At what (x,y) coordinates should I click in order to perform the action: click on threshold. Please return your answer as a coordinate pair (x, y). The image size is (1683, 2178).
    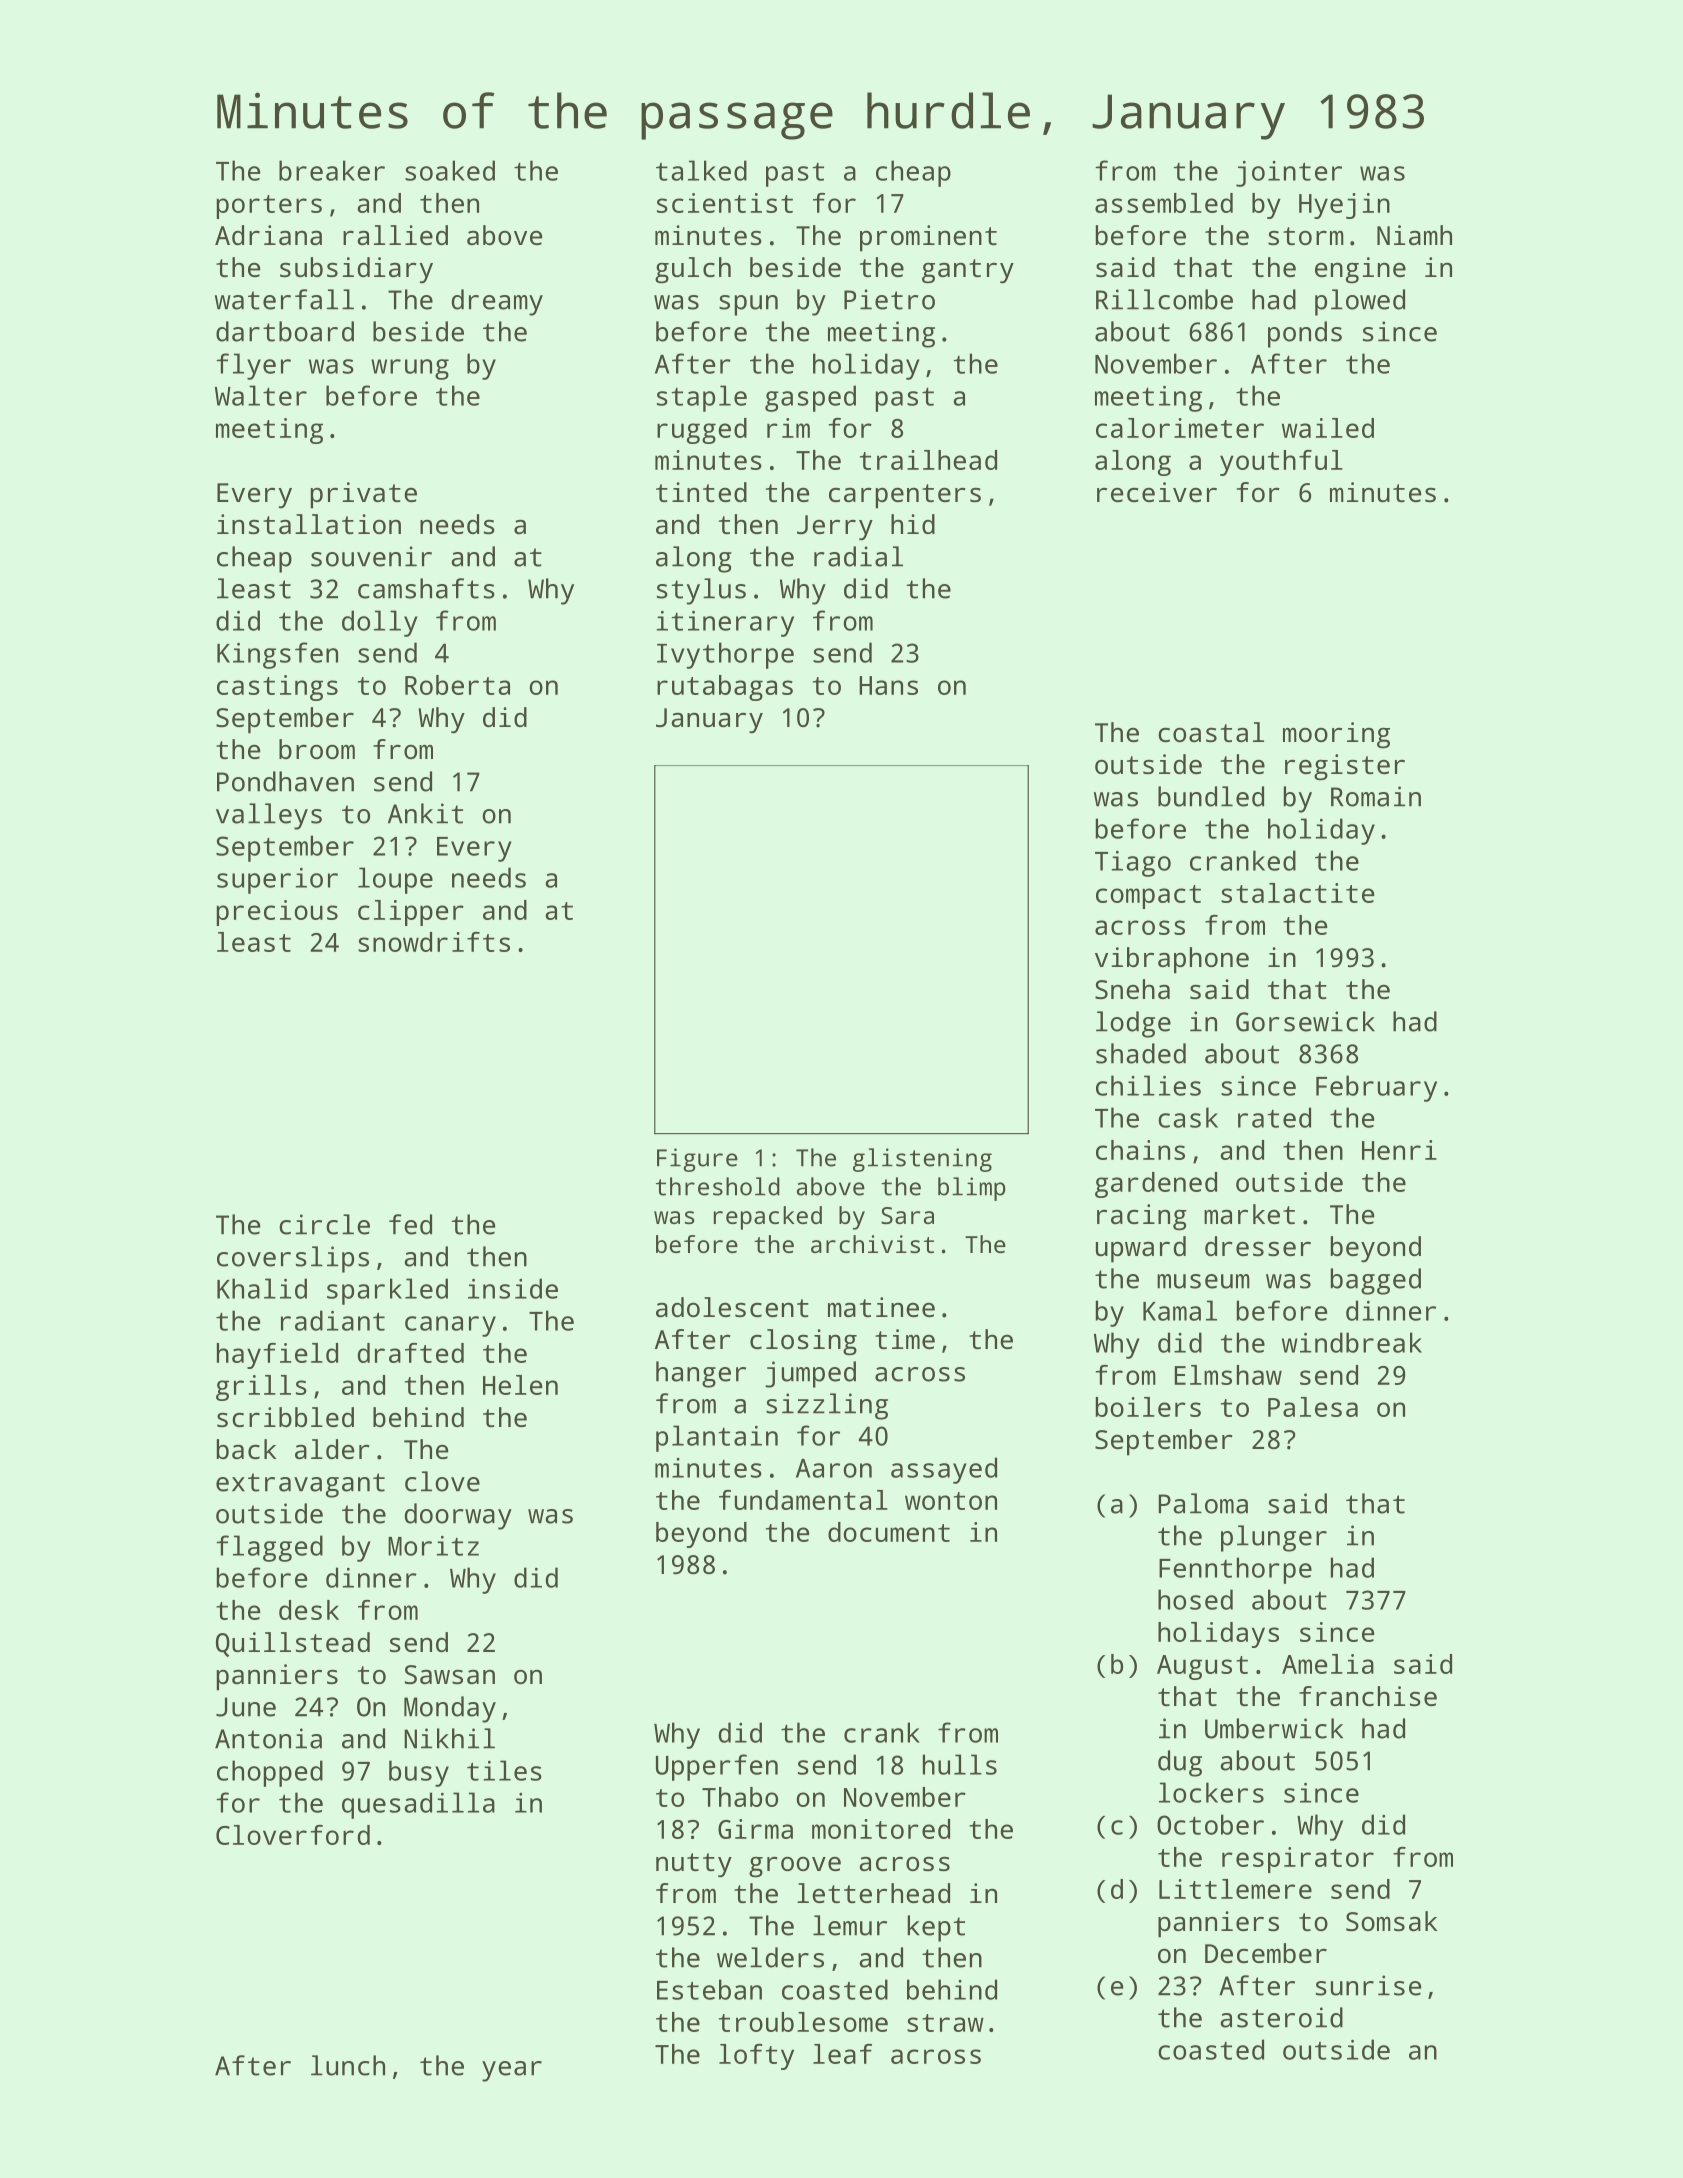
    Looking at the image, I should click on (718, 1186).
